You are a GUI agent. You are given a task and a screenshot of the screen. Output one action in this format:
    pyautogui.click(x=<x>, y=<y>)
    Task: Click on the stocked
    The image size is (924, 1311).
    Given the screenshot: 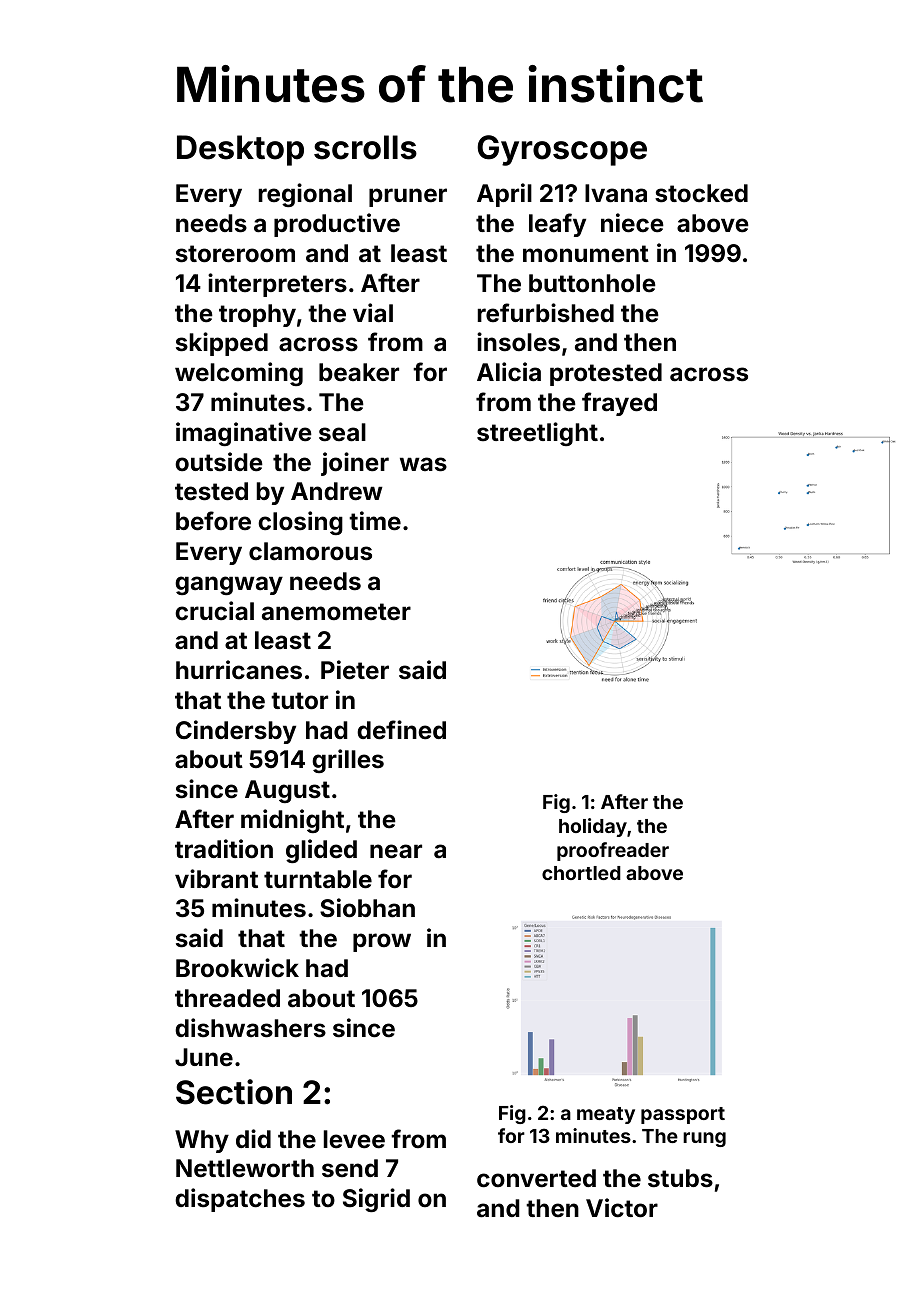 What is the action you would take?
    pyautogui.click(x=701, y=193)
